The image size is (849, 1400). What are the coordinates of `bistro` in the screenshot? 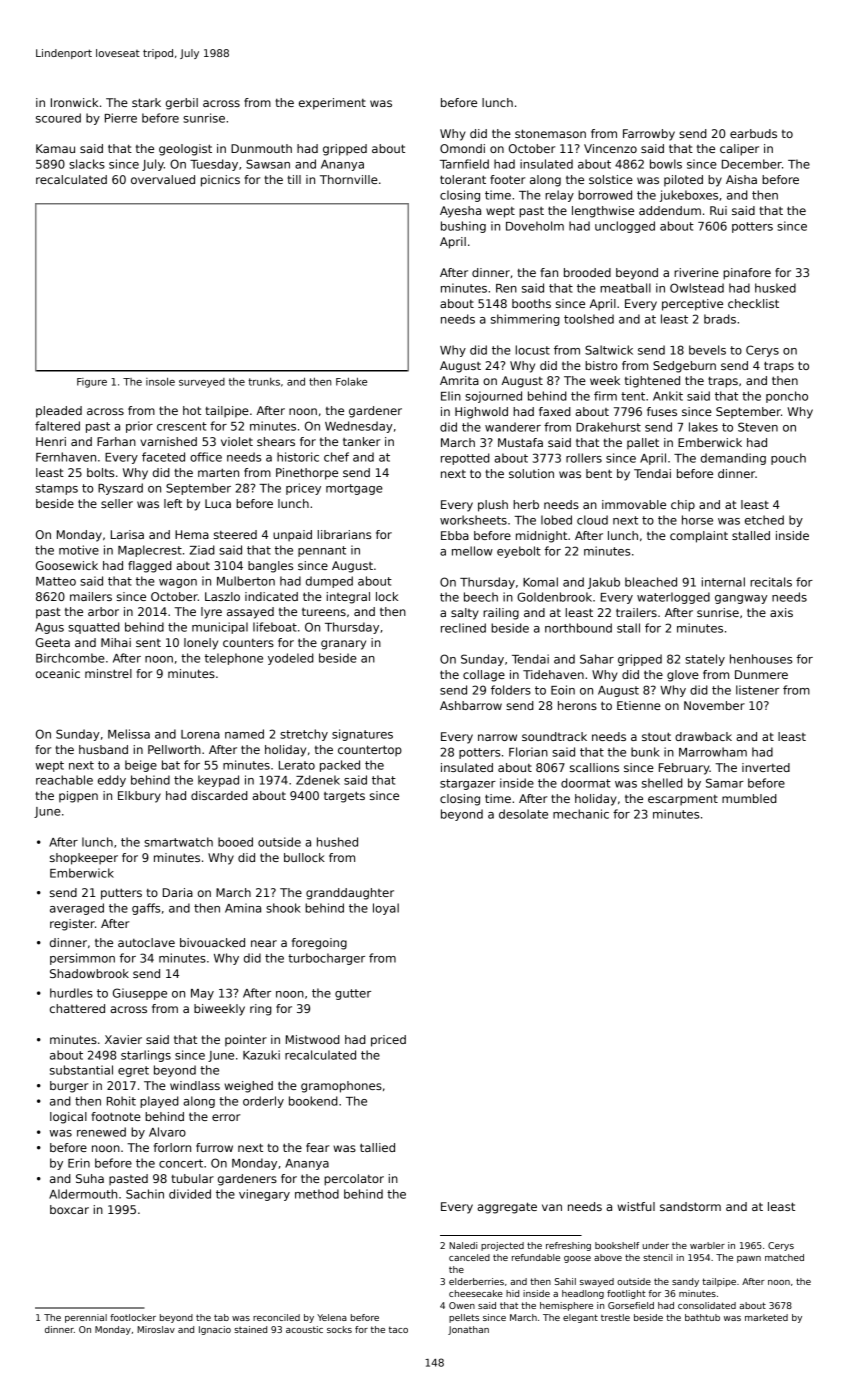 It's located at (601, 365).
